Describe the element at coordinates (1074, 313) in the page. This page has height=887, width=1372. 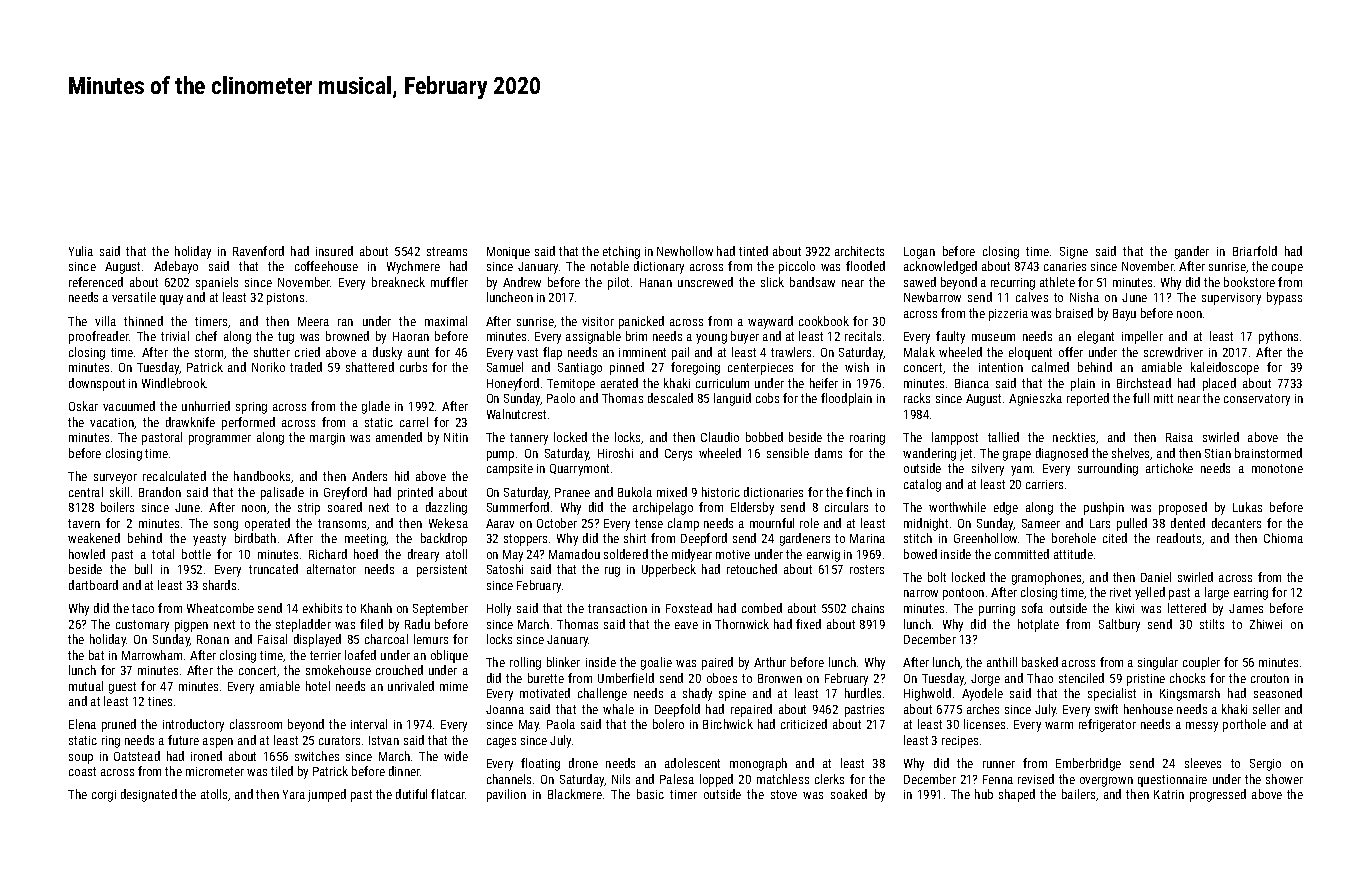
I see `braised` at that location.
